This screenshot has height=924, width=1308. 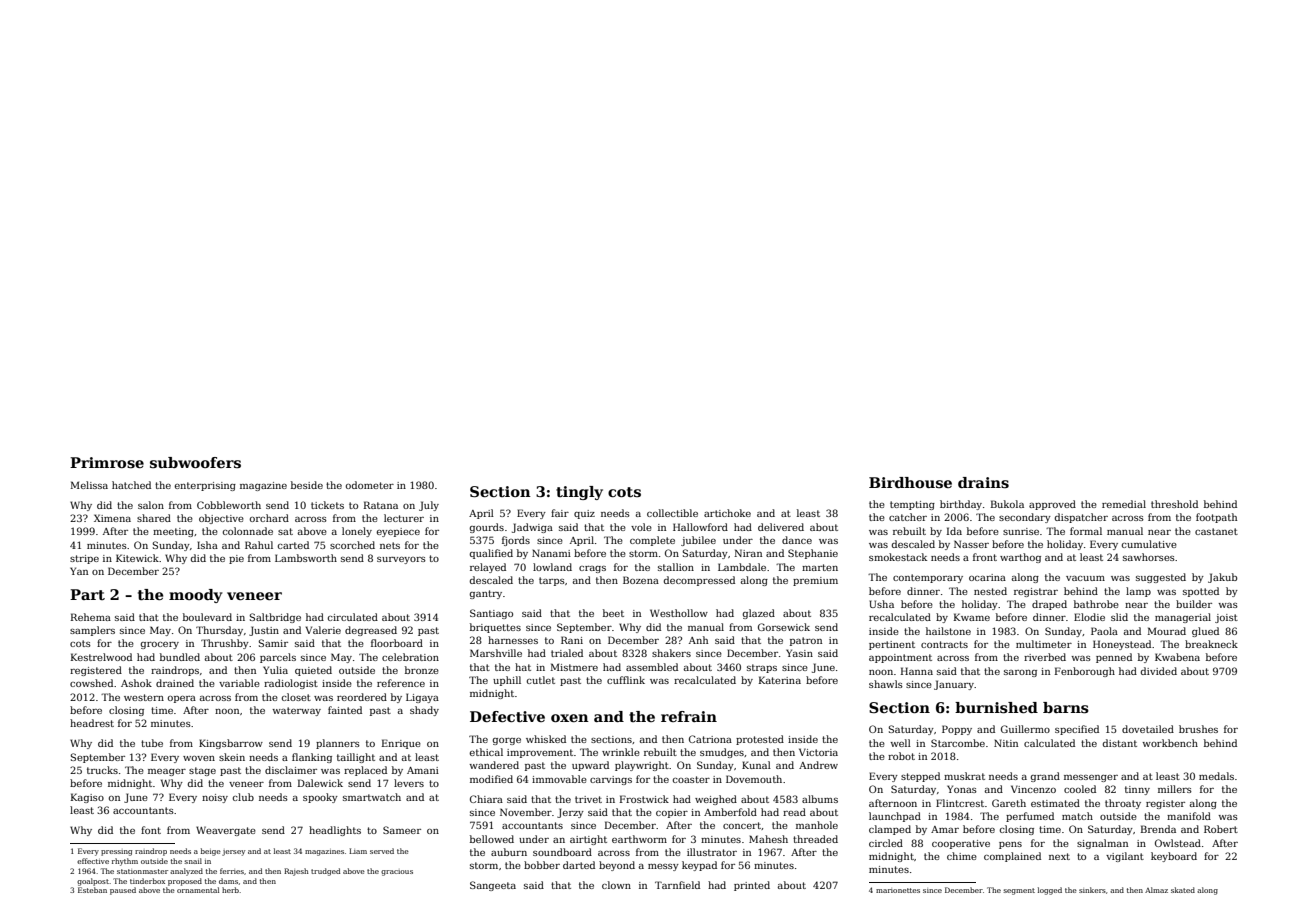 I want to click on orchard, so click(x=269, y=518).
